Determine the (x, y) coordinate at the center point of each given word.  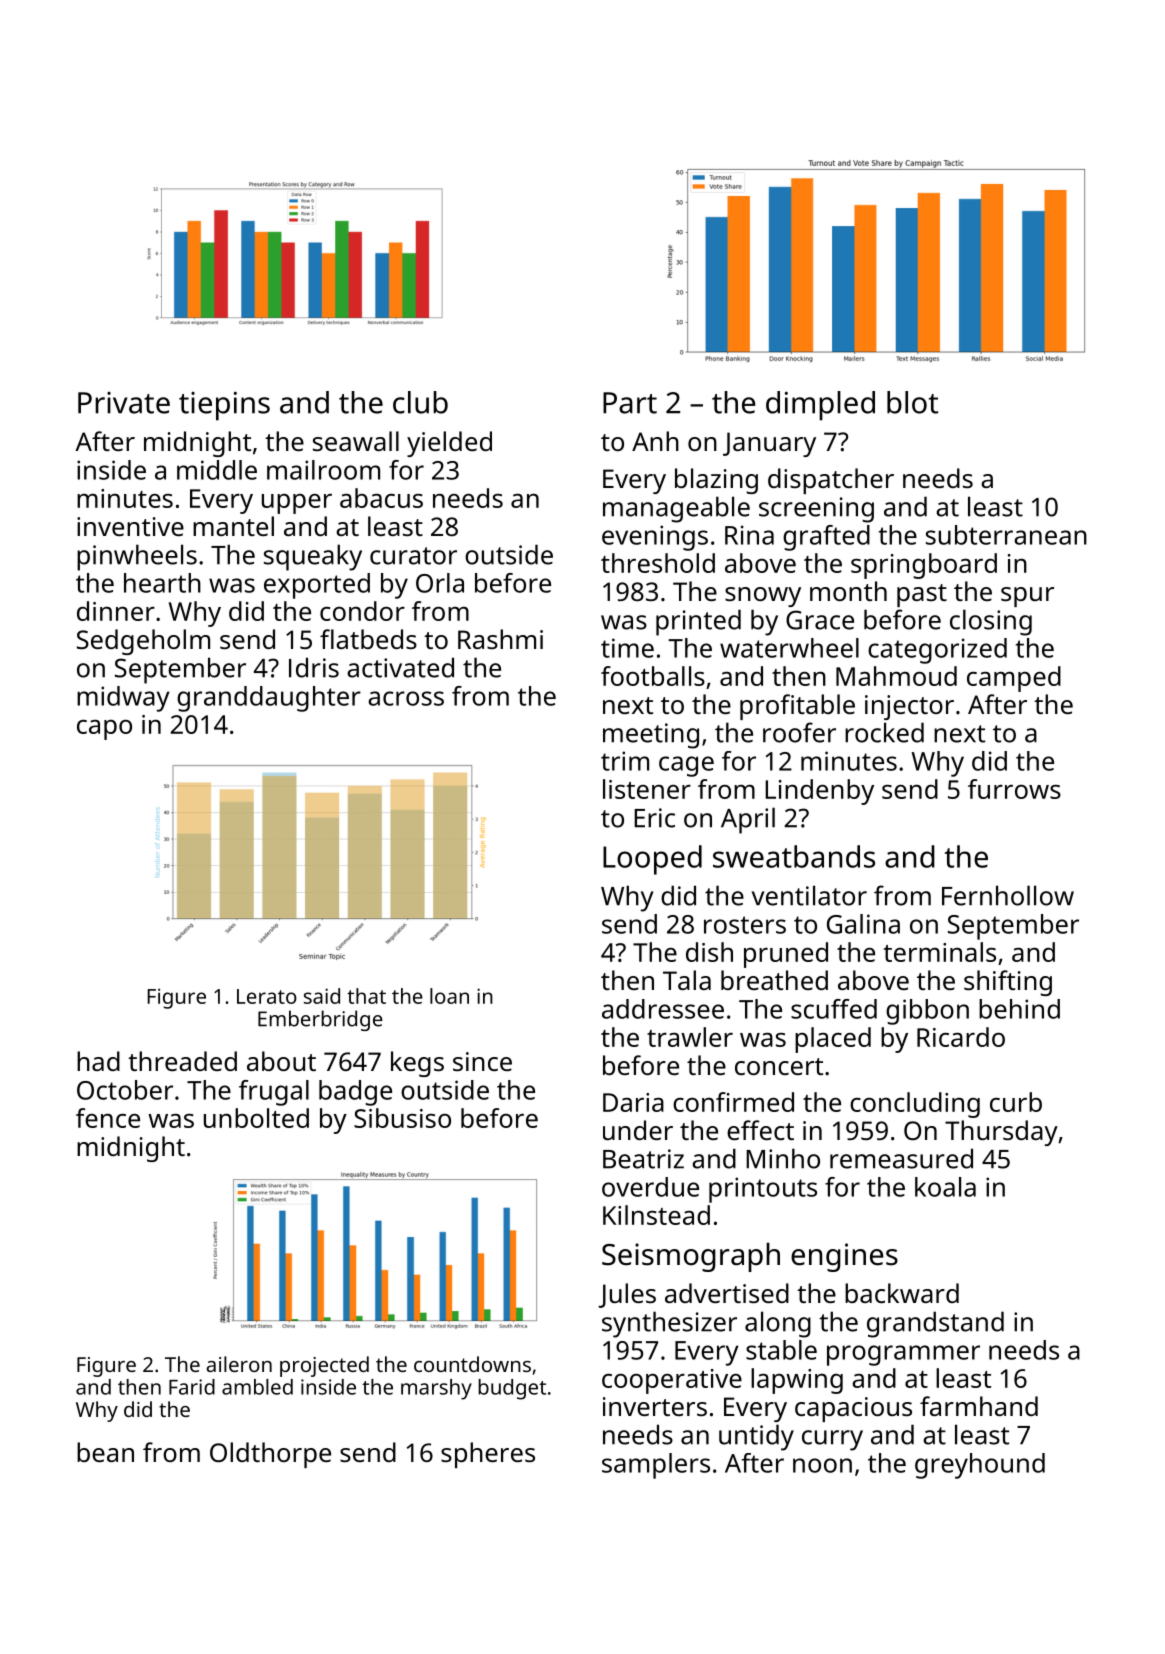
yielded (449, 444)
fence (108, 1118)
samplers (656, 1466)
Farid (192, 1387)
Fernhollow (1008, 895)
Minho (783, 1158)
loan (449, 996)
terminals (940, 952)
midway (123, 699)
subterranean (1006, 535)
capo (104, 729)
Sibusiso (402, 1118)
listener (647, 789)
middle (217, 470)
